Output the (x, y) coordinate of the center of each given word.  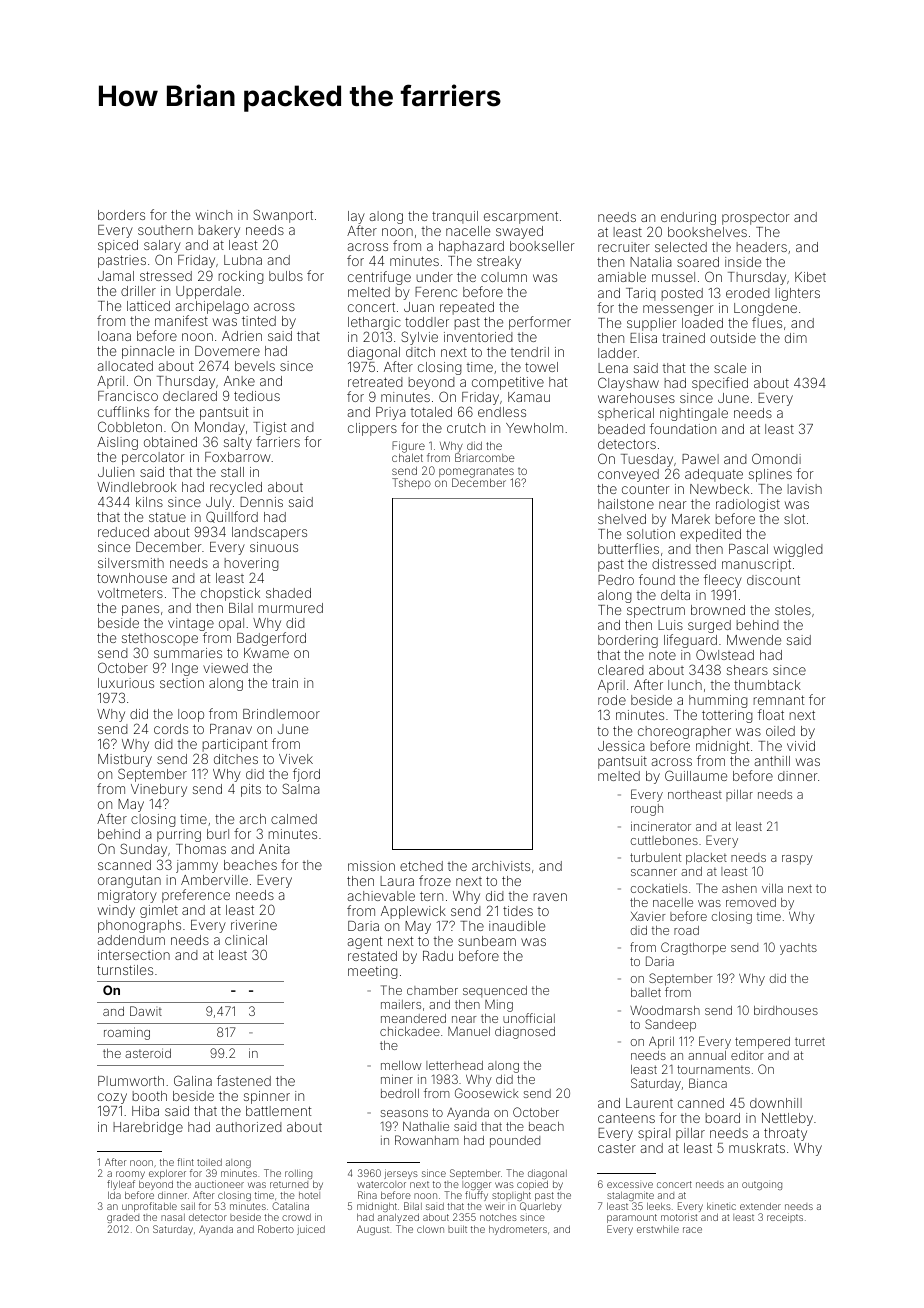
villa (772, 888)
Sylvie (420, 338)
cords (171, 729)
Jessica (621, 746)
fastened (244, 1080)
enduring (688, 218)
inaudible (517, 926)
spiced (118, 246)
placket (706, 859)
